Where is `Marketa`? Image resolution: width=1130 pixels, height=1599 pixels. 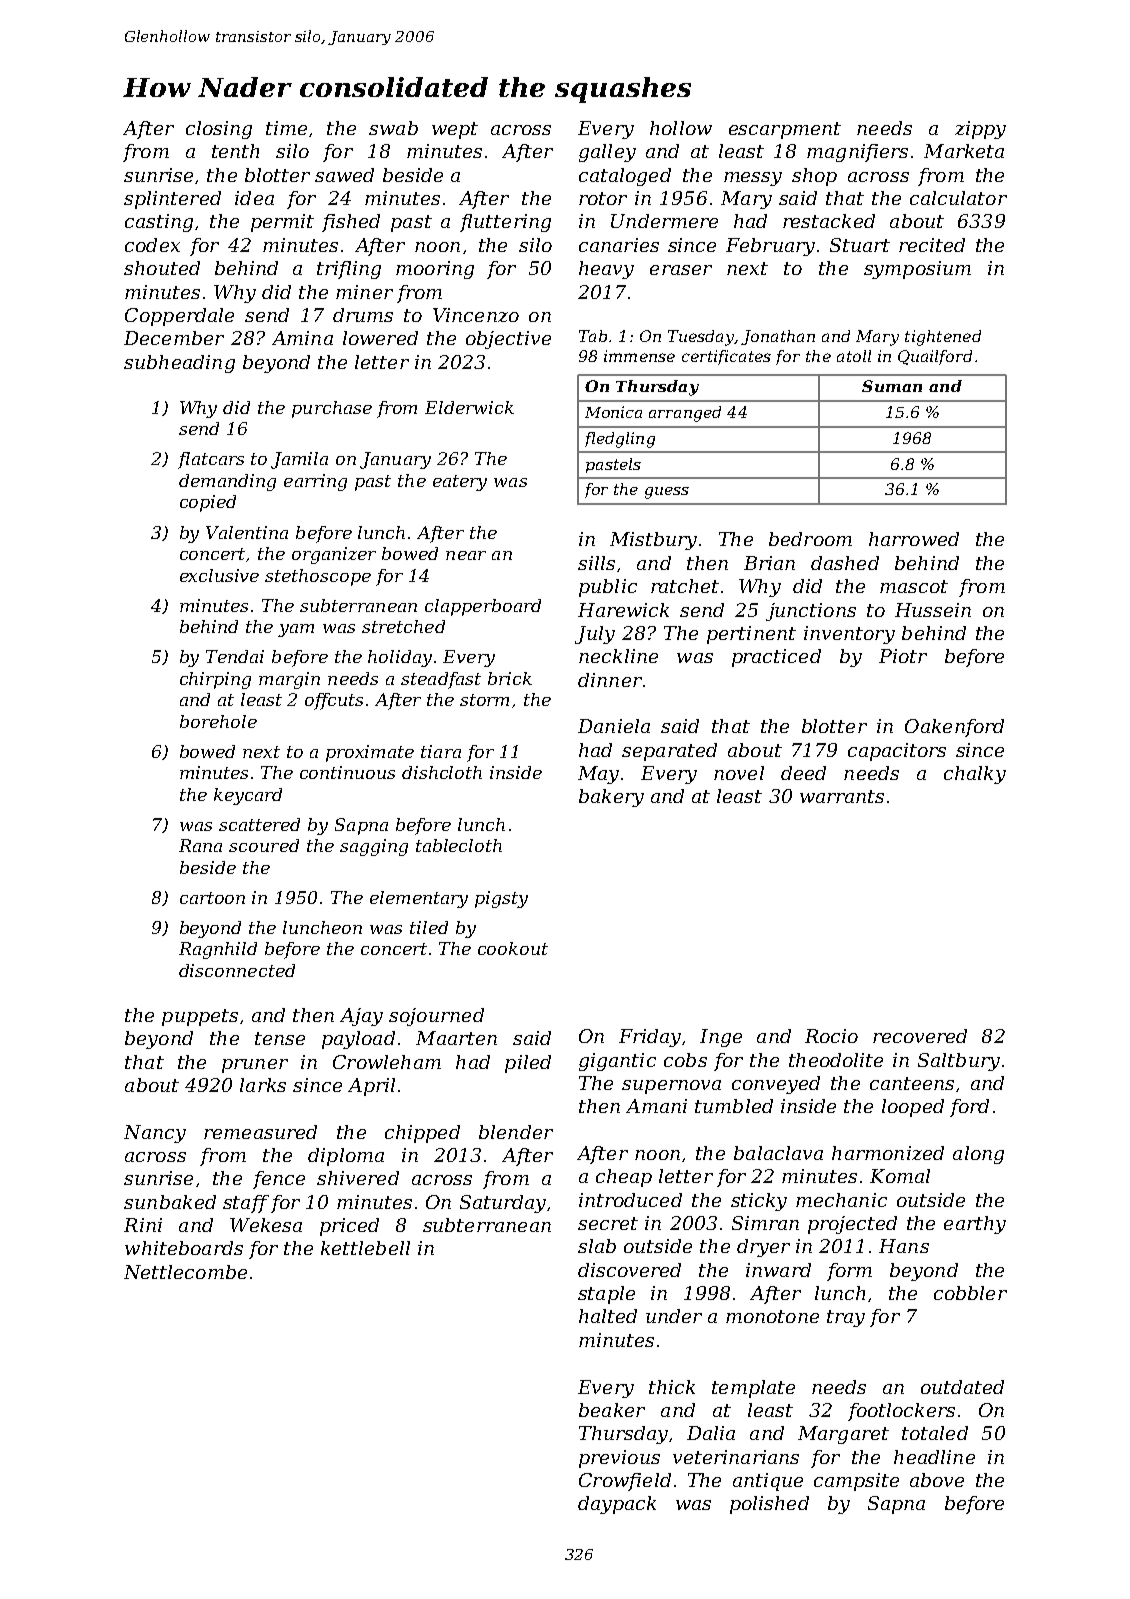
Marketa is located at coordinates (964, 151).
